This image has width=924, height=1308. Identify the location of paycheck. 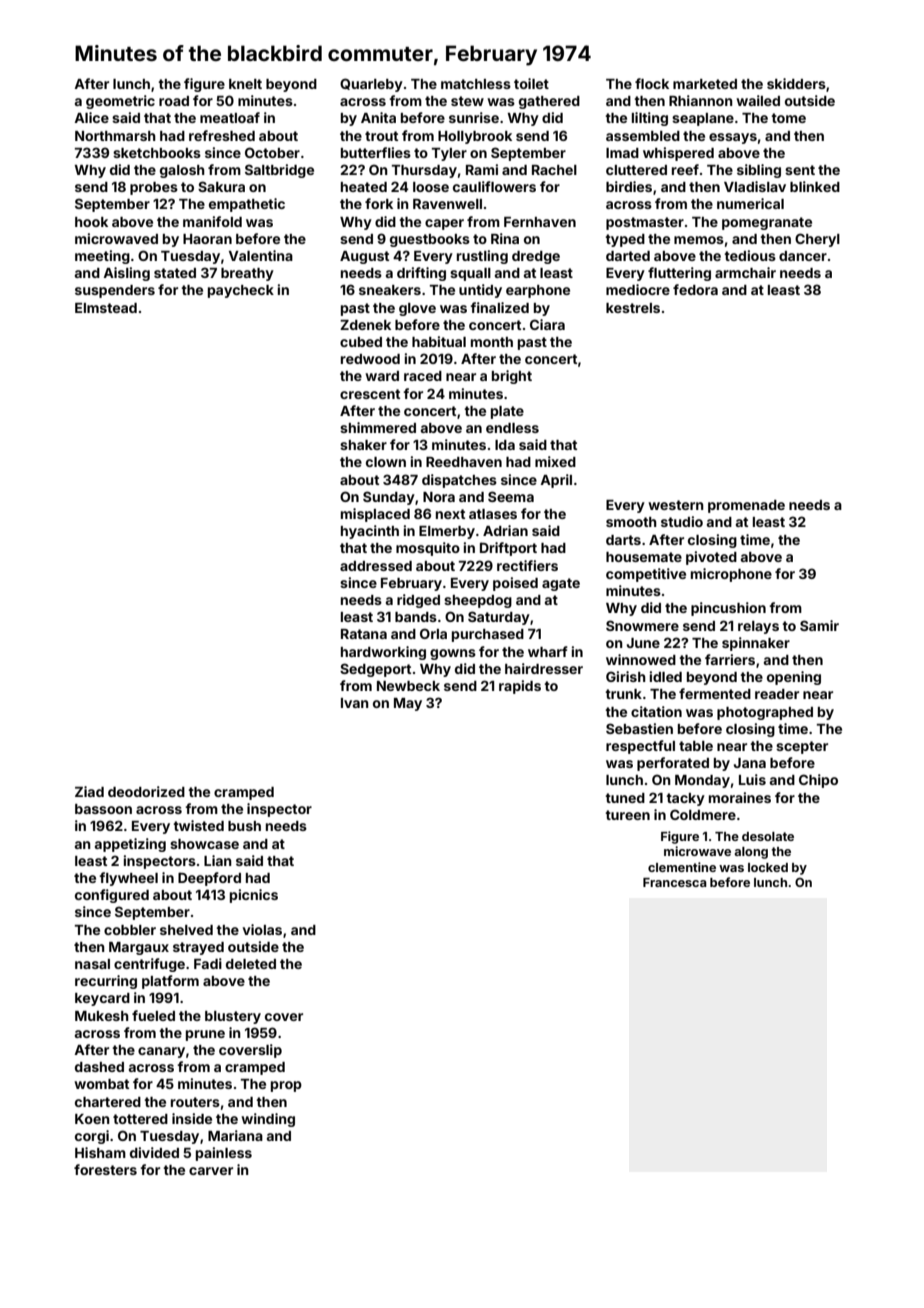
(241, 291).
